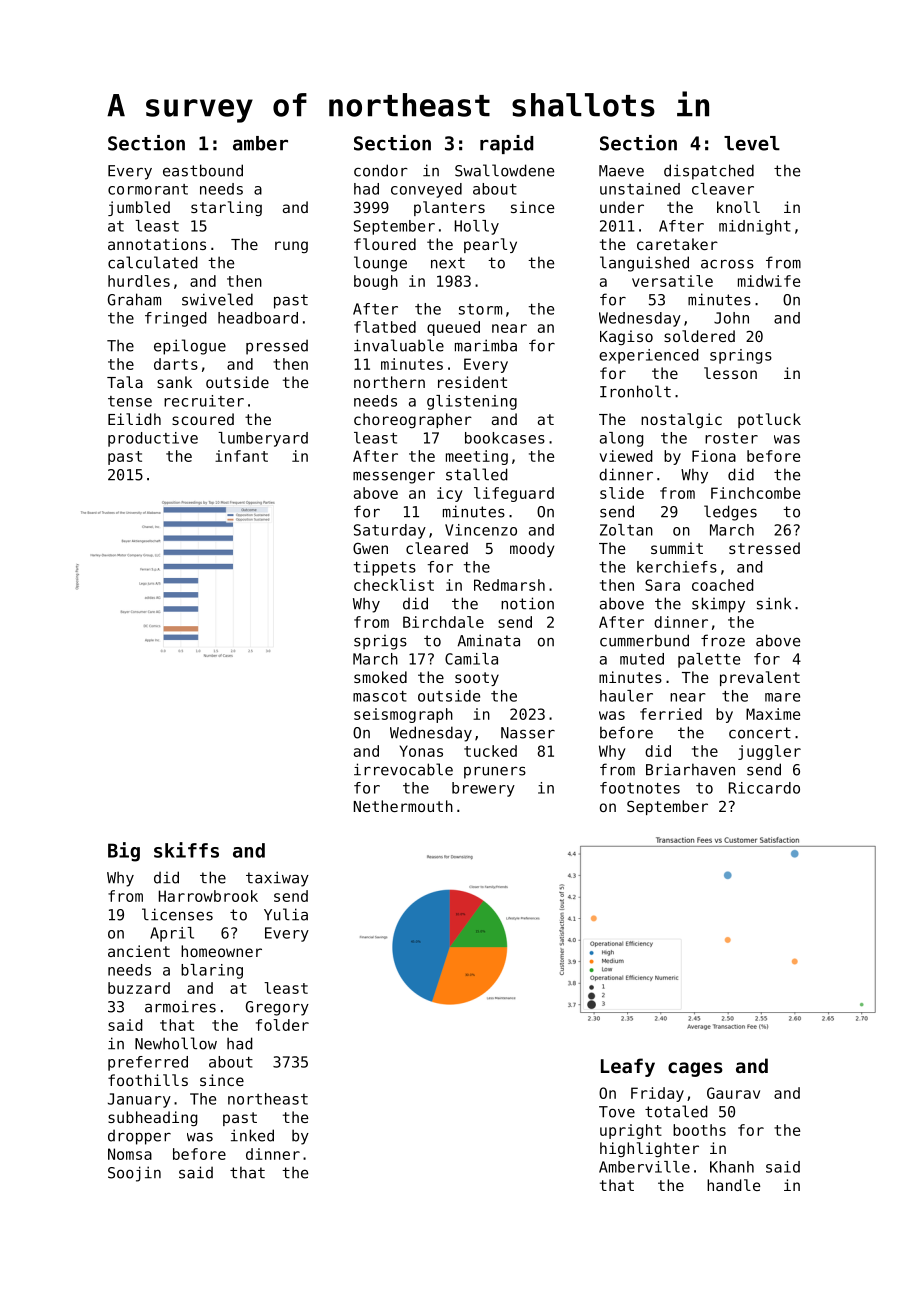 The image size is (908, 1316). I want to click on Ironholt, so click(635, 391).
